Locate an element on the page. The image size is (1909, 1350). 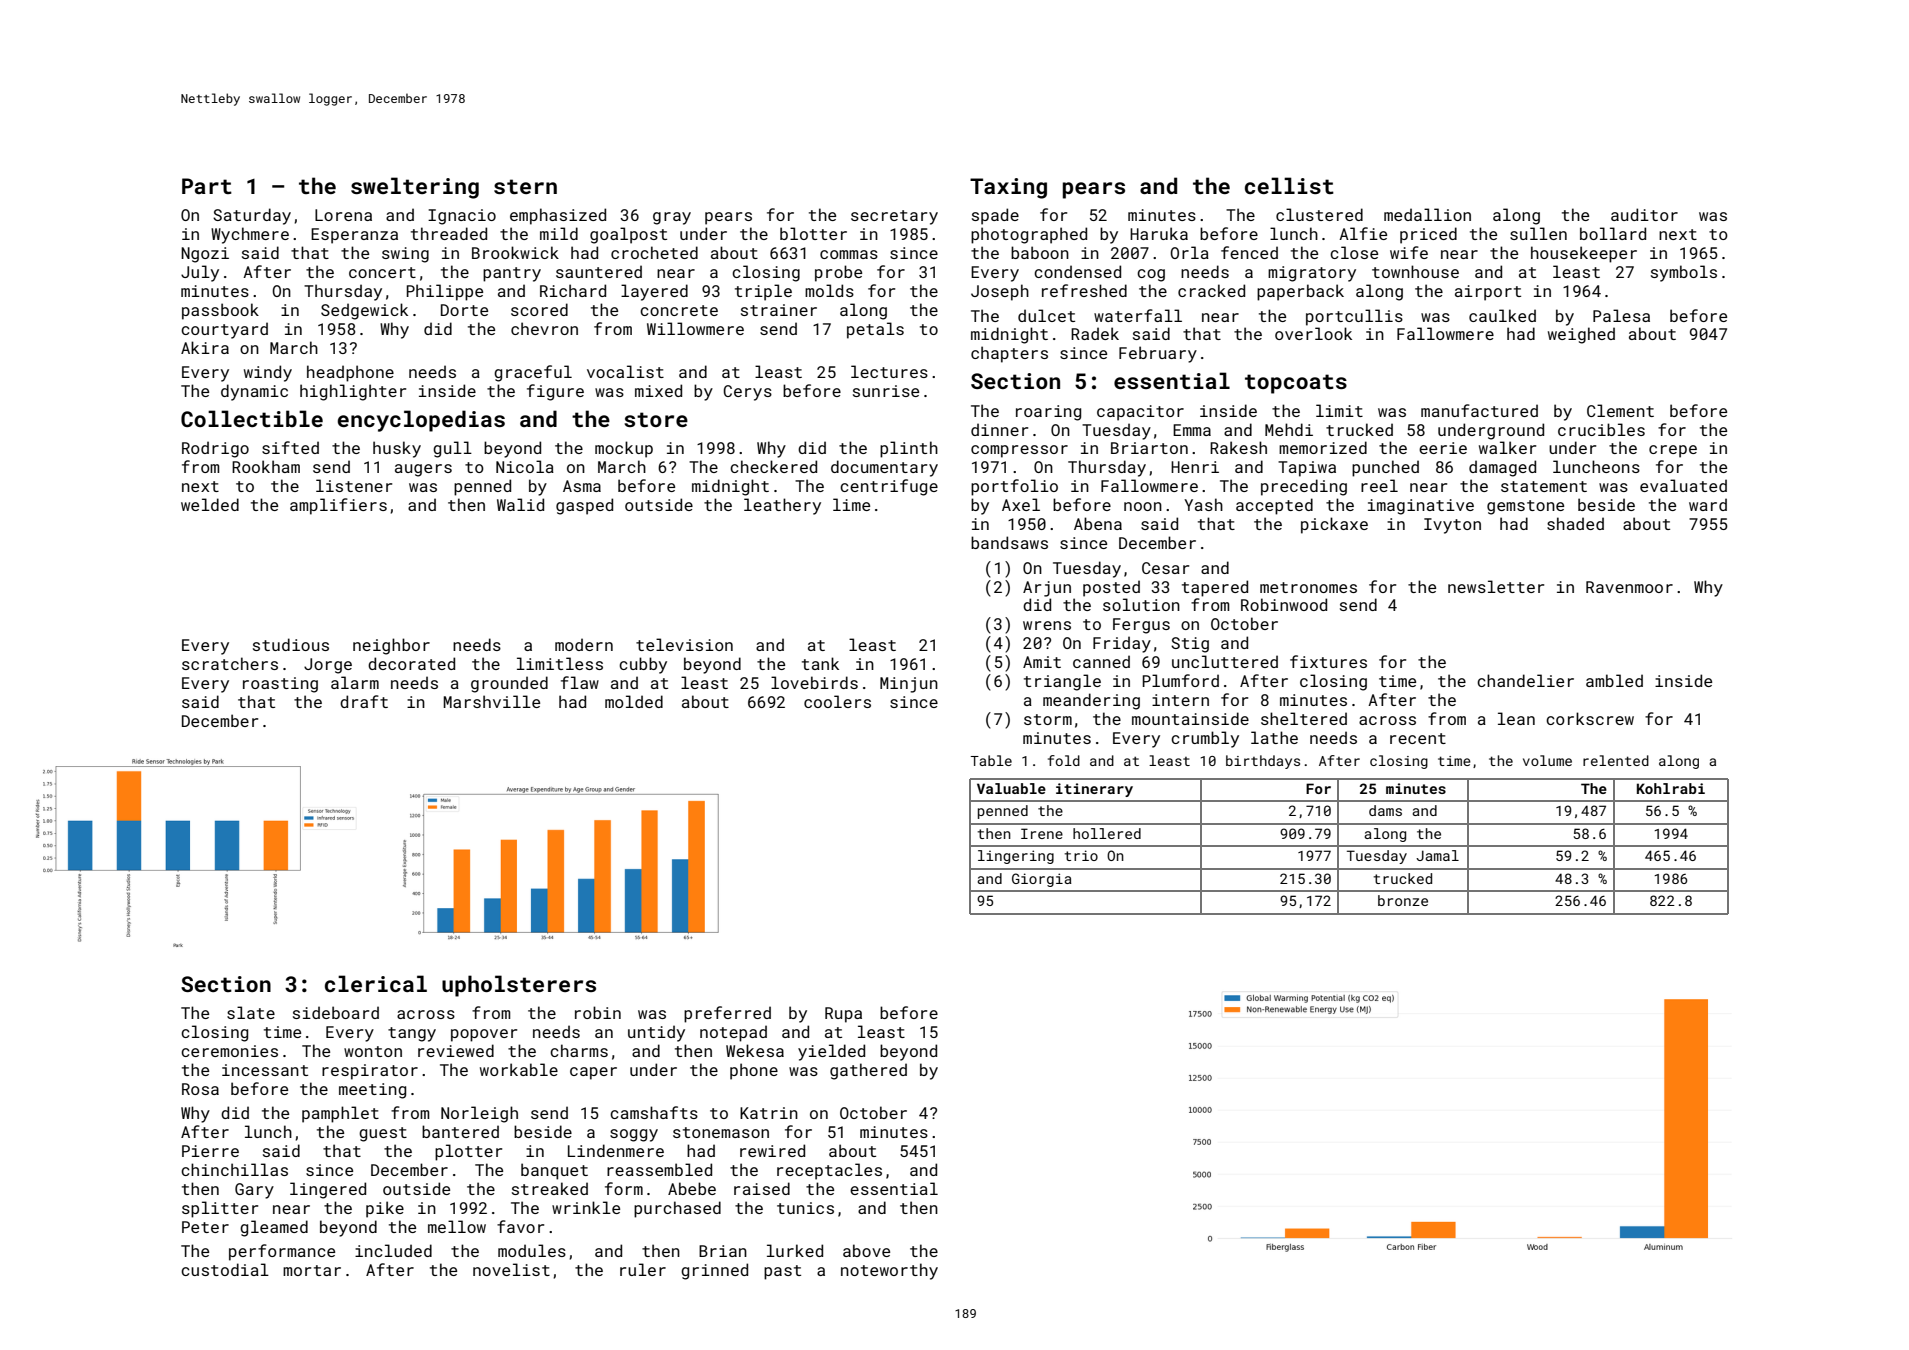
weighed is located at coordinates (1581, 335).
